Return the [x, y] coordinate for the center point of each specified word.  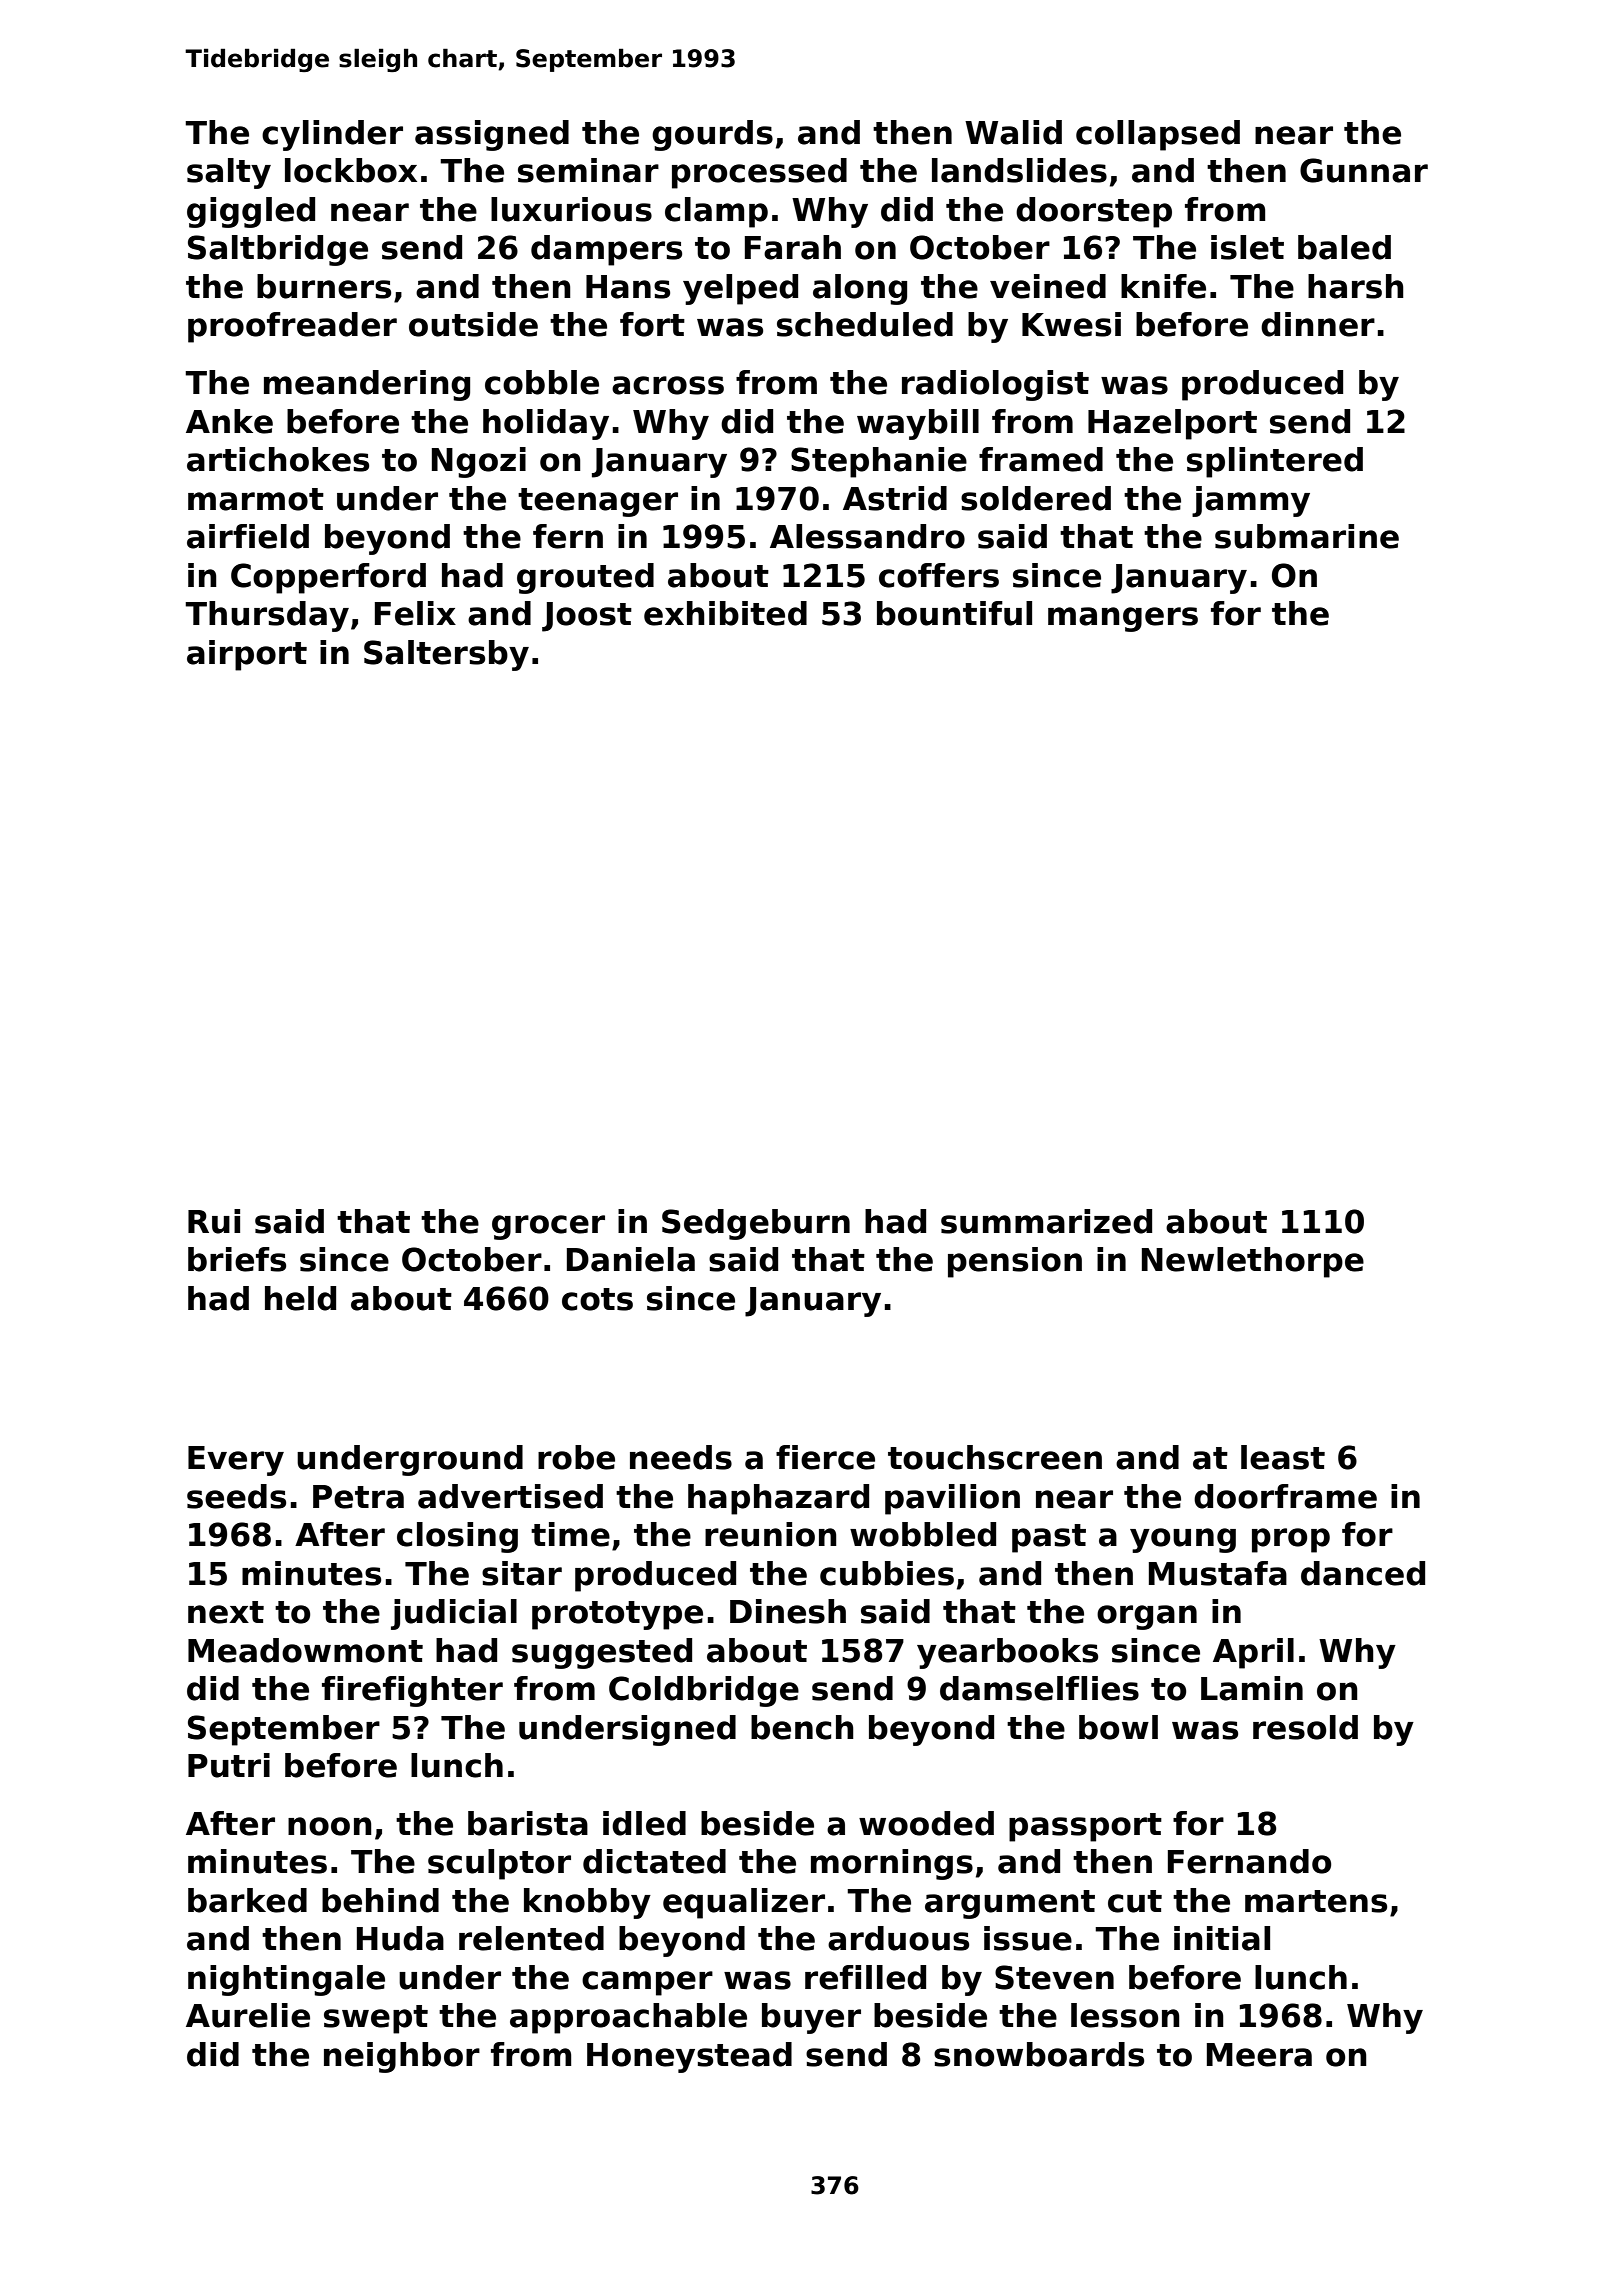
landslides [1019, 170]
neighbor [402, 2057]
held [300, 1298]
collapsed [1158, 135]
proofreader [292, 327]
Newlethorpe [1253, 1262]
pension [1015, 1262]
